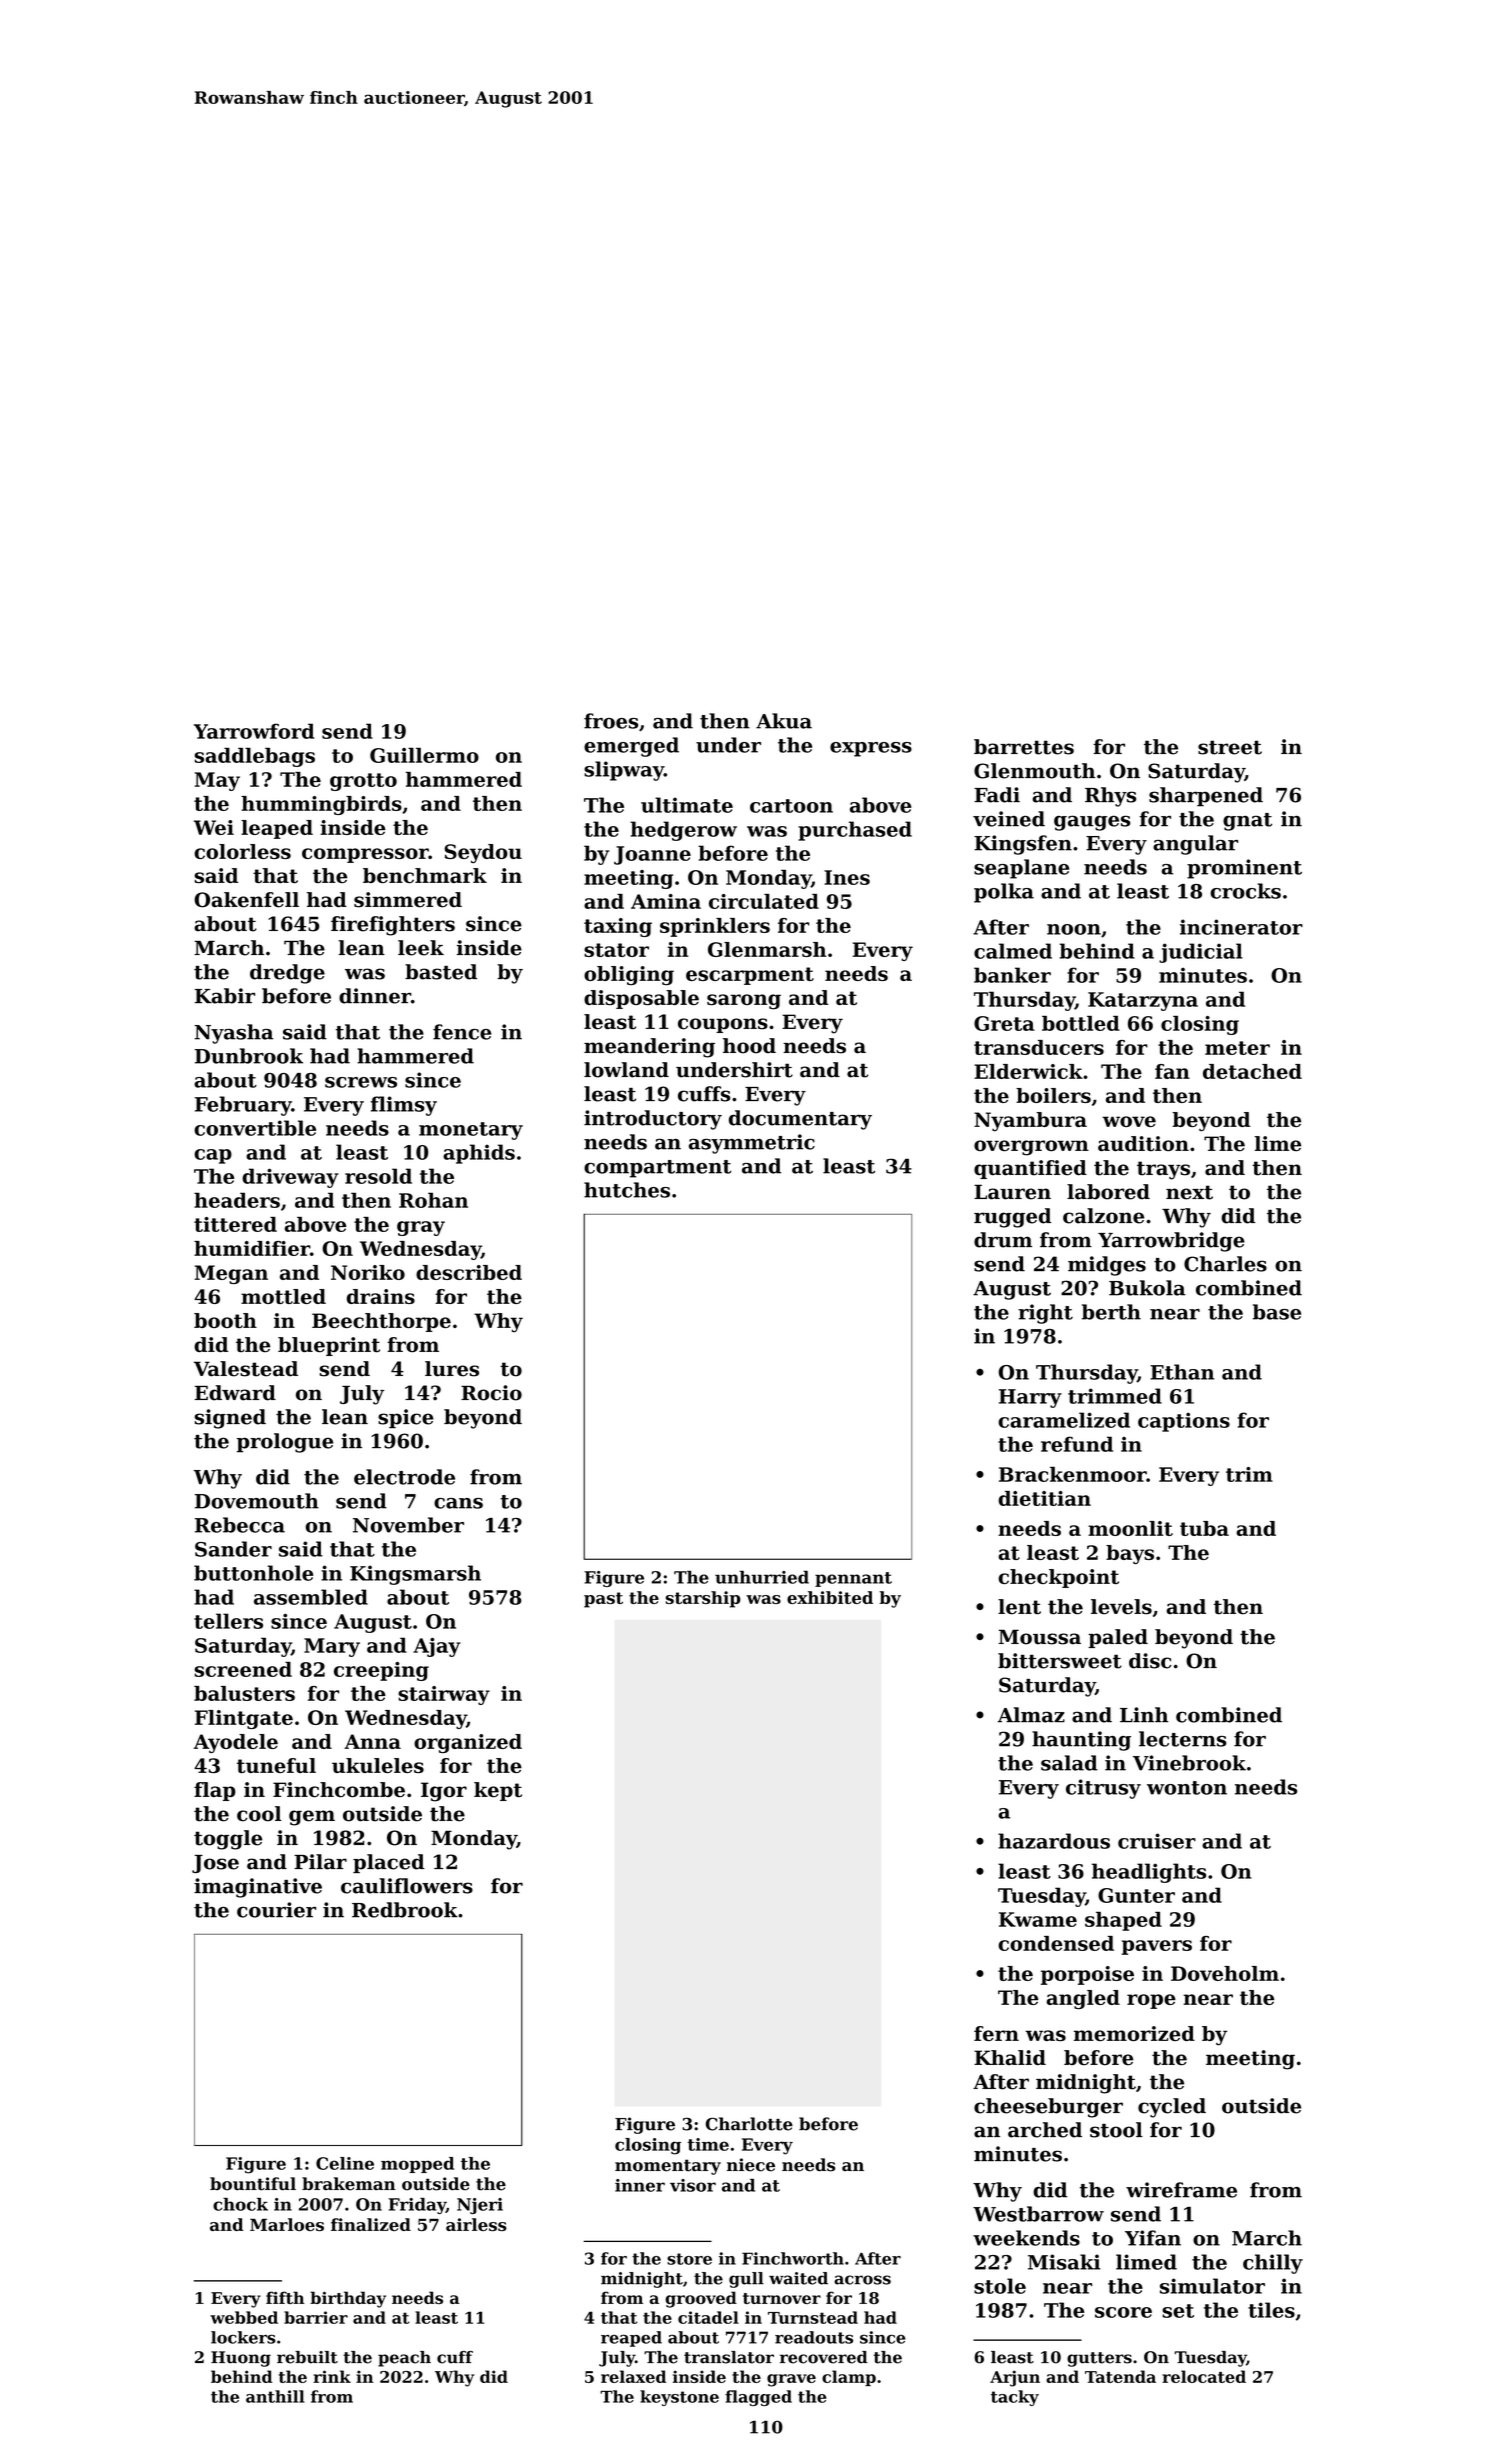  Describe the element at coordinates (1204, 1528) in the screenshot. I see `tuba` at that location.
